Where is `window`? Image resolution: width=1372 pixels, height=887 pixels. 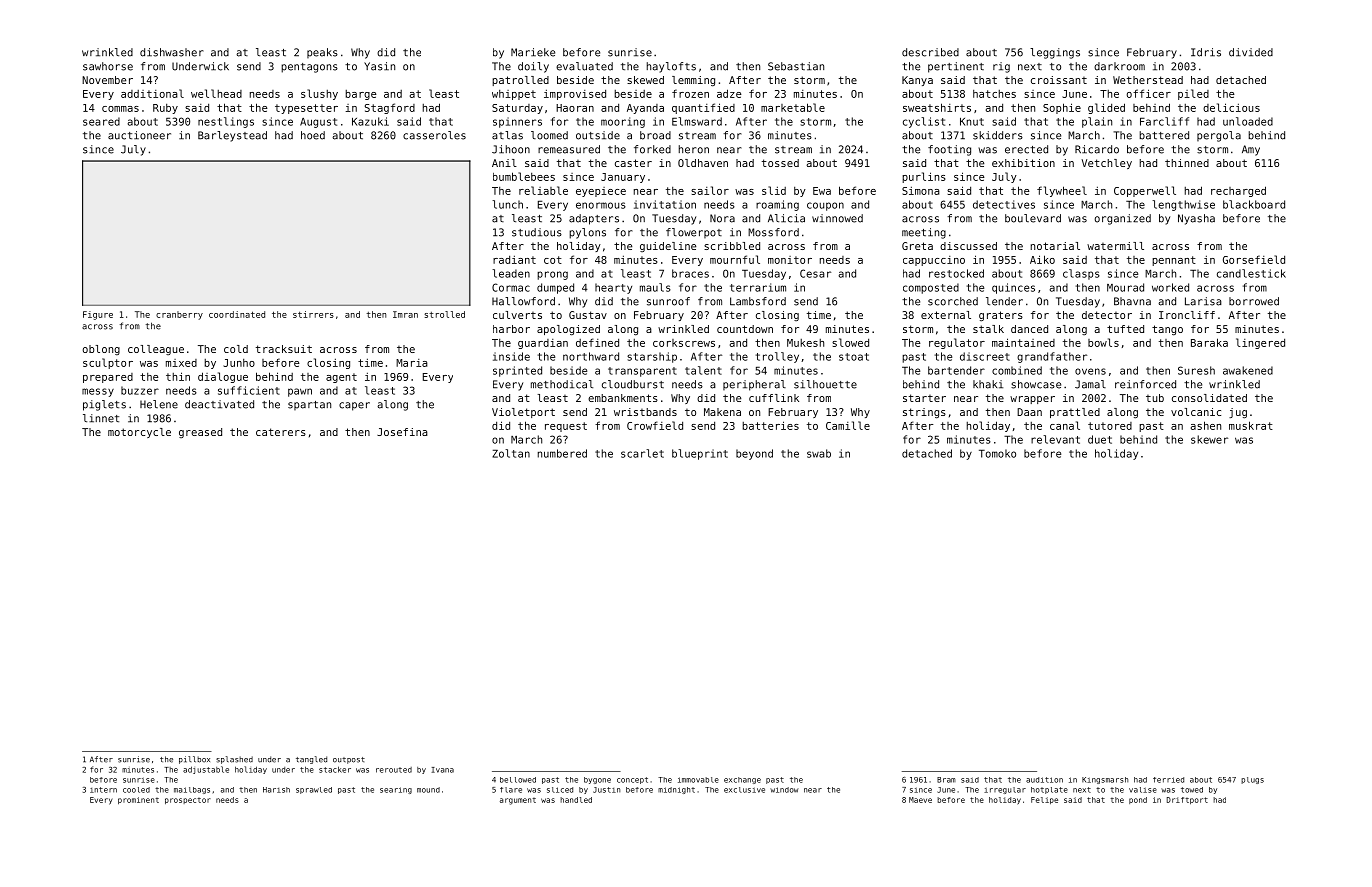
window is located at coordinates (784, 790).
